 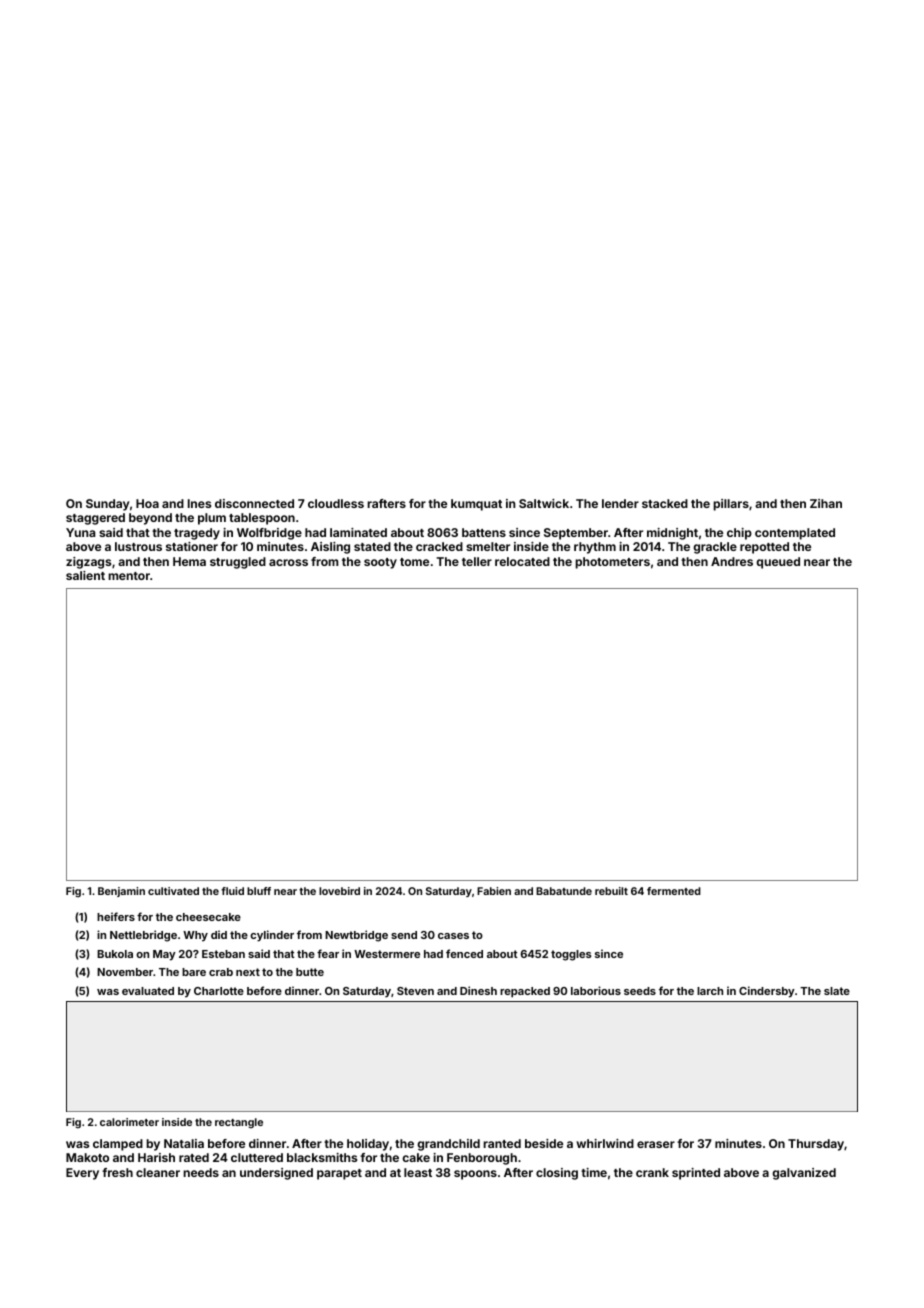 I want to click on Every, so click(x=82, y=1174).
